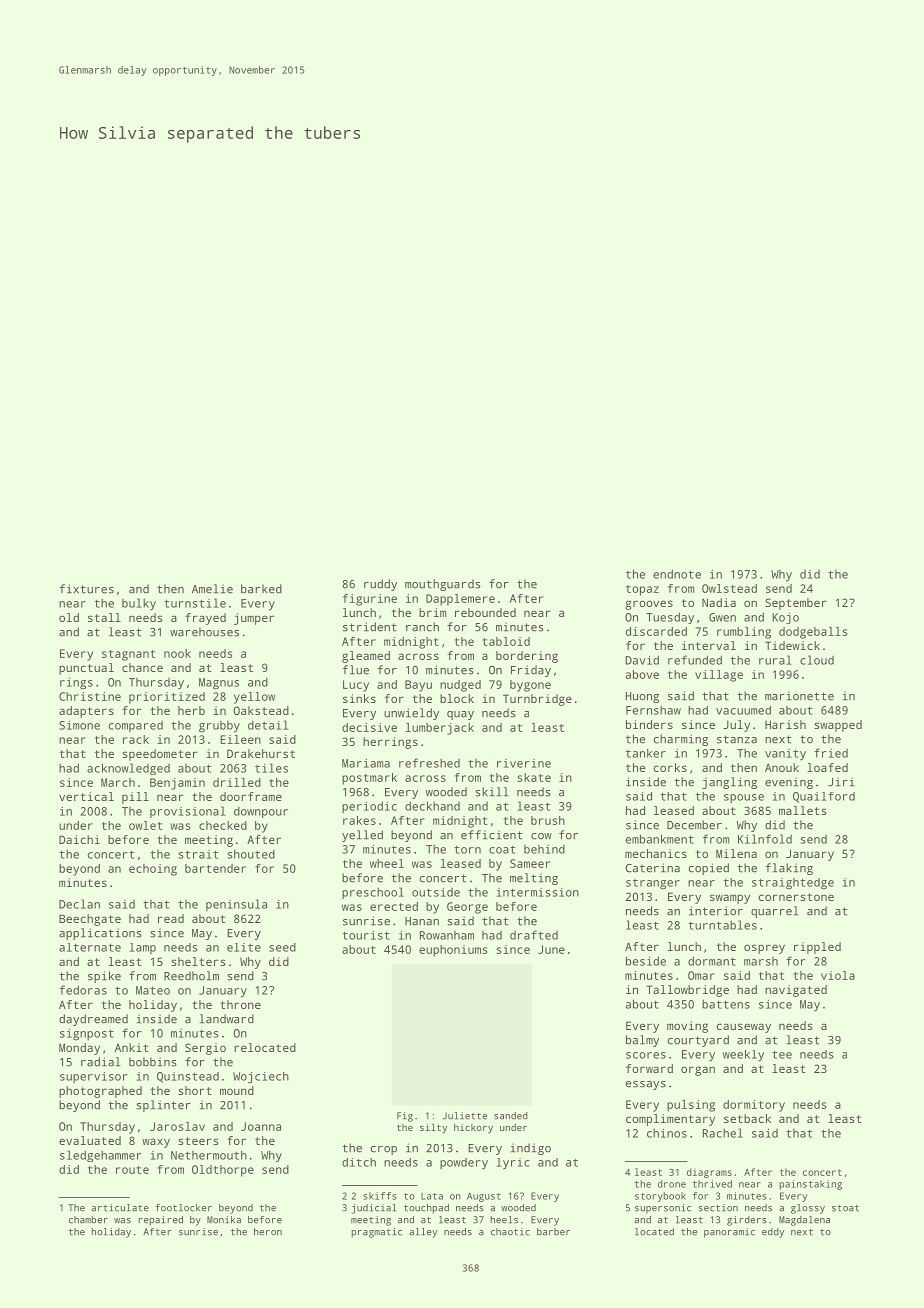 The height and width of the screenshot is (1308, 924). I want to click on endnote, so click(677, 574).
